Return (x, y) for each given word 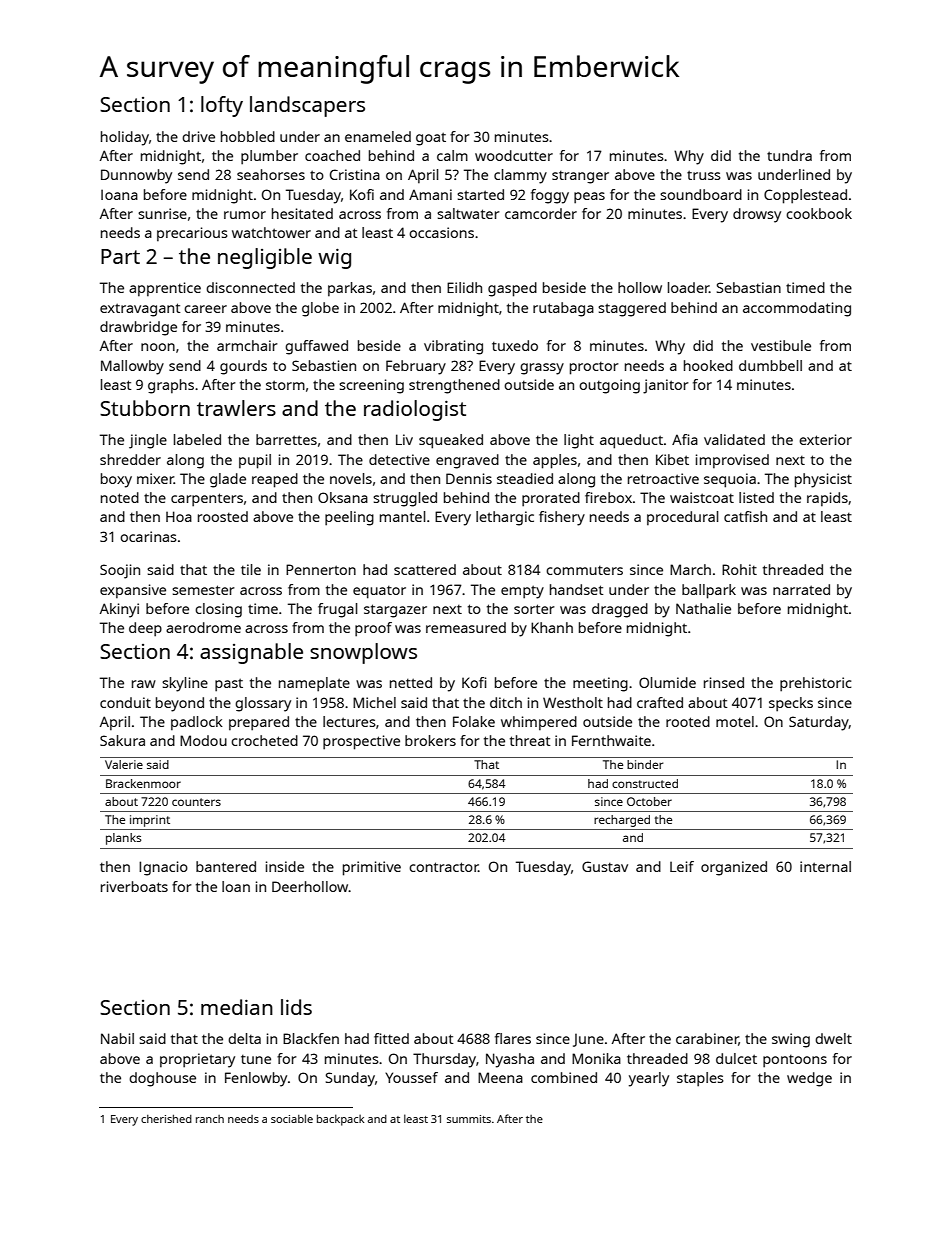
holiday (125, 138)
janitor (666, 386)
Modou (203, 740)
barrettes (286, 439)
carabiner (707, 1039)
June (588, 1040)
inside (285, 866)
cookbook (819, 213)
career (205, 309)
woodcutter (514, 155)
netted (411, 682)
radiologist (415, 410)
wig (334, 258)
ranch (210, 1119)
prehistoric (816, 684)
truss (704, 175)
